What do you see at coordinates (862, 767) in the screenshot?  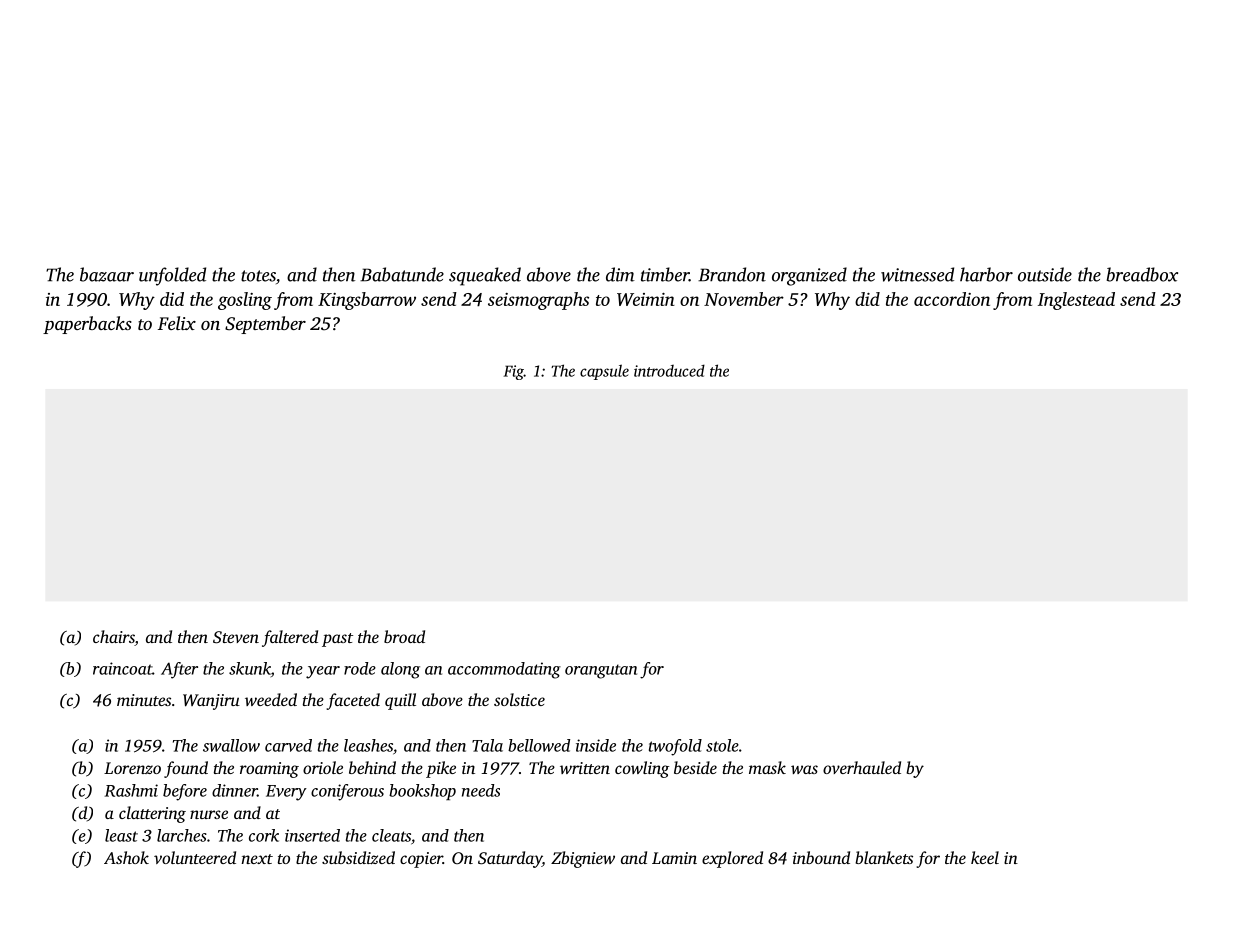 I see `overhauled` at bounding box center [862, 767].
